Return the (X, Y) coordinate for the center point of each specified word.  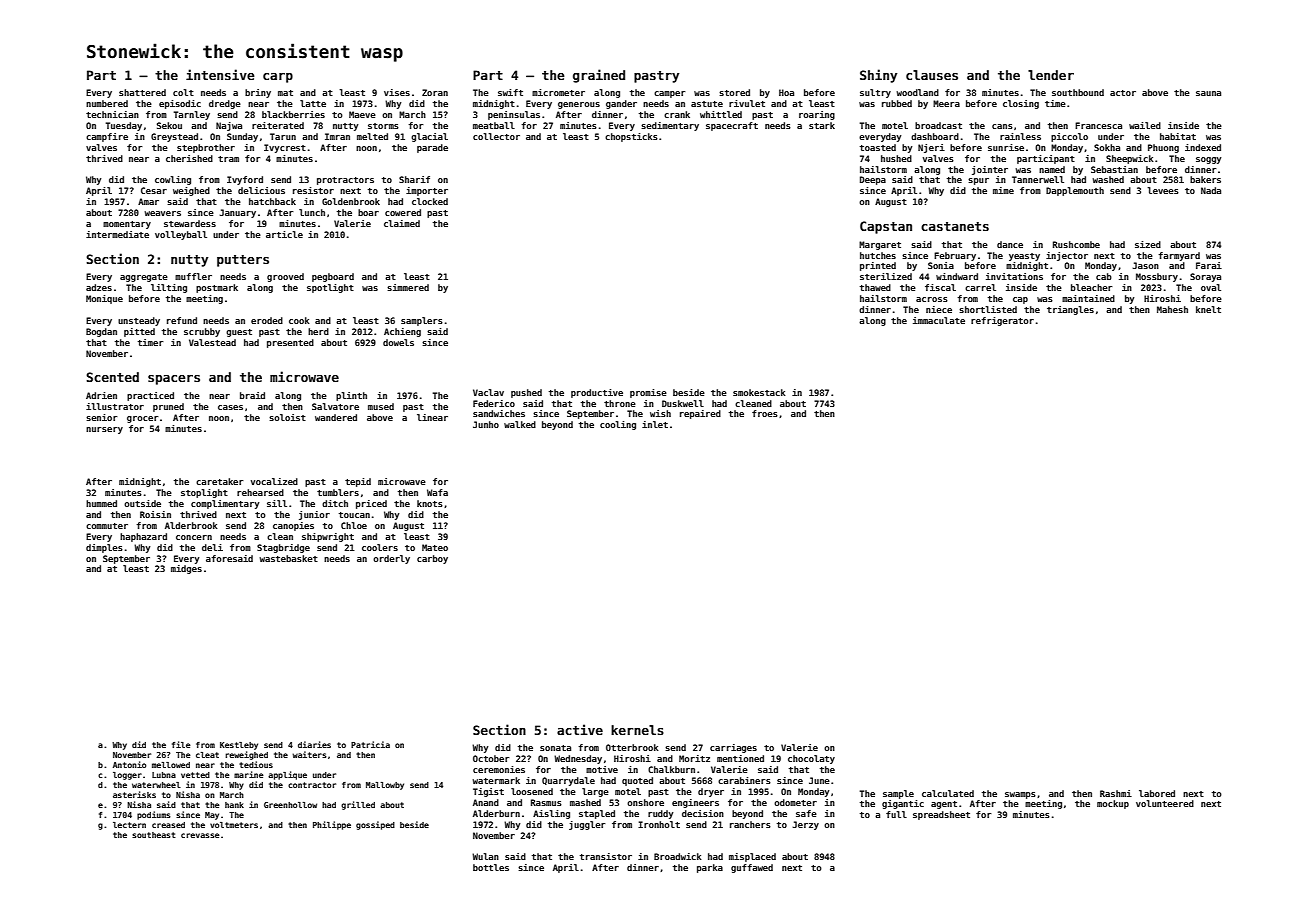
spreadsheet (941, 815)
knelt (1208, 309)
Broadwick (678, 856)
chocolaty (811, 759)
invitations (1014, 276)
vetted (195, 775)
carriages (733, 748)
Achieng (402, 332)
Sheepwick (1130, 159)
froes (765, 413)
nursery (104, 430)
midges (186, 569)
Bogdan (101, 332)
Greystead (174, 137)
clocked (430, 201)
